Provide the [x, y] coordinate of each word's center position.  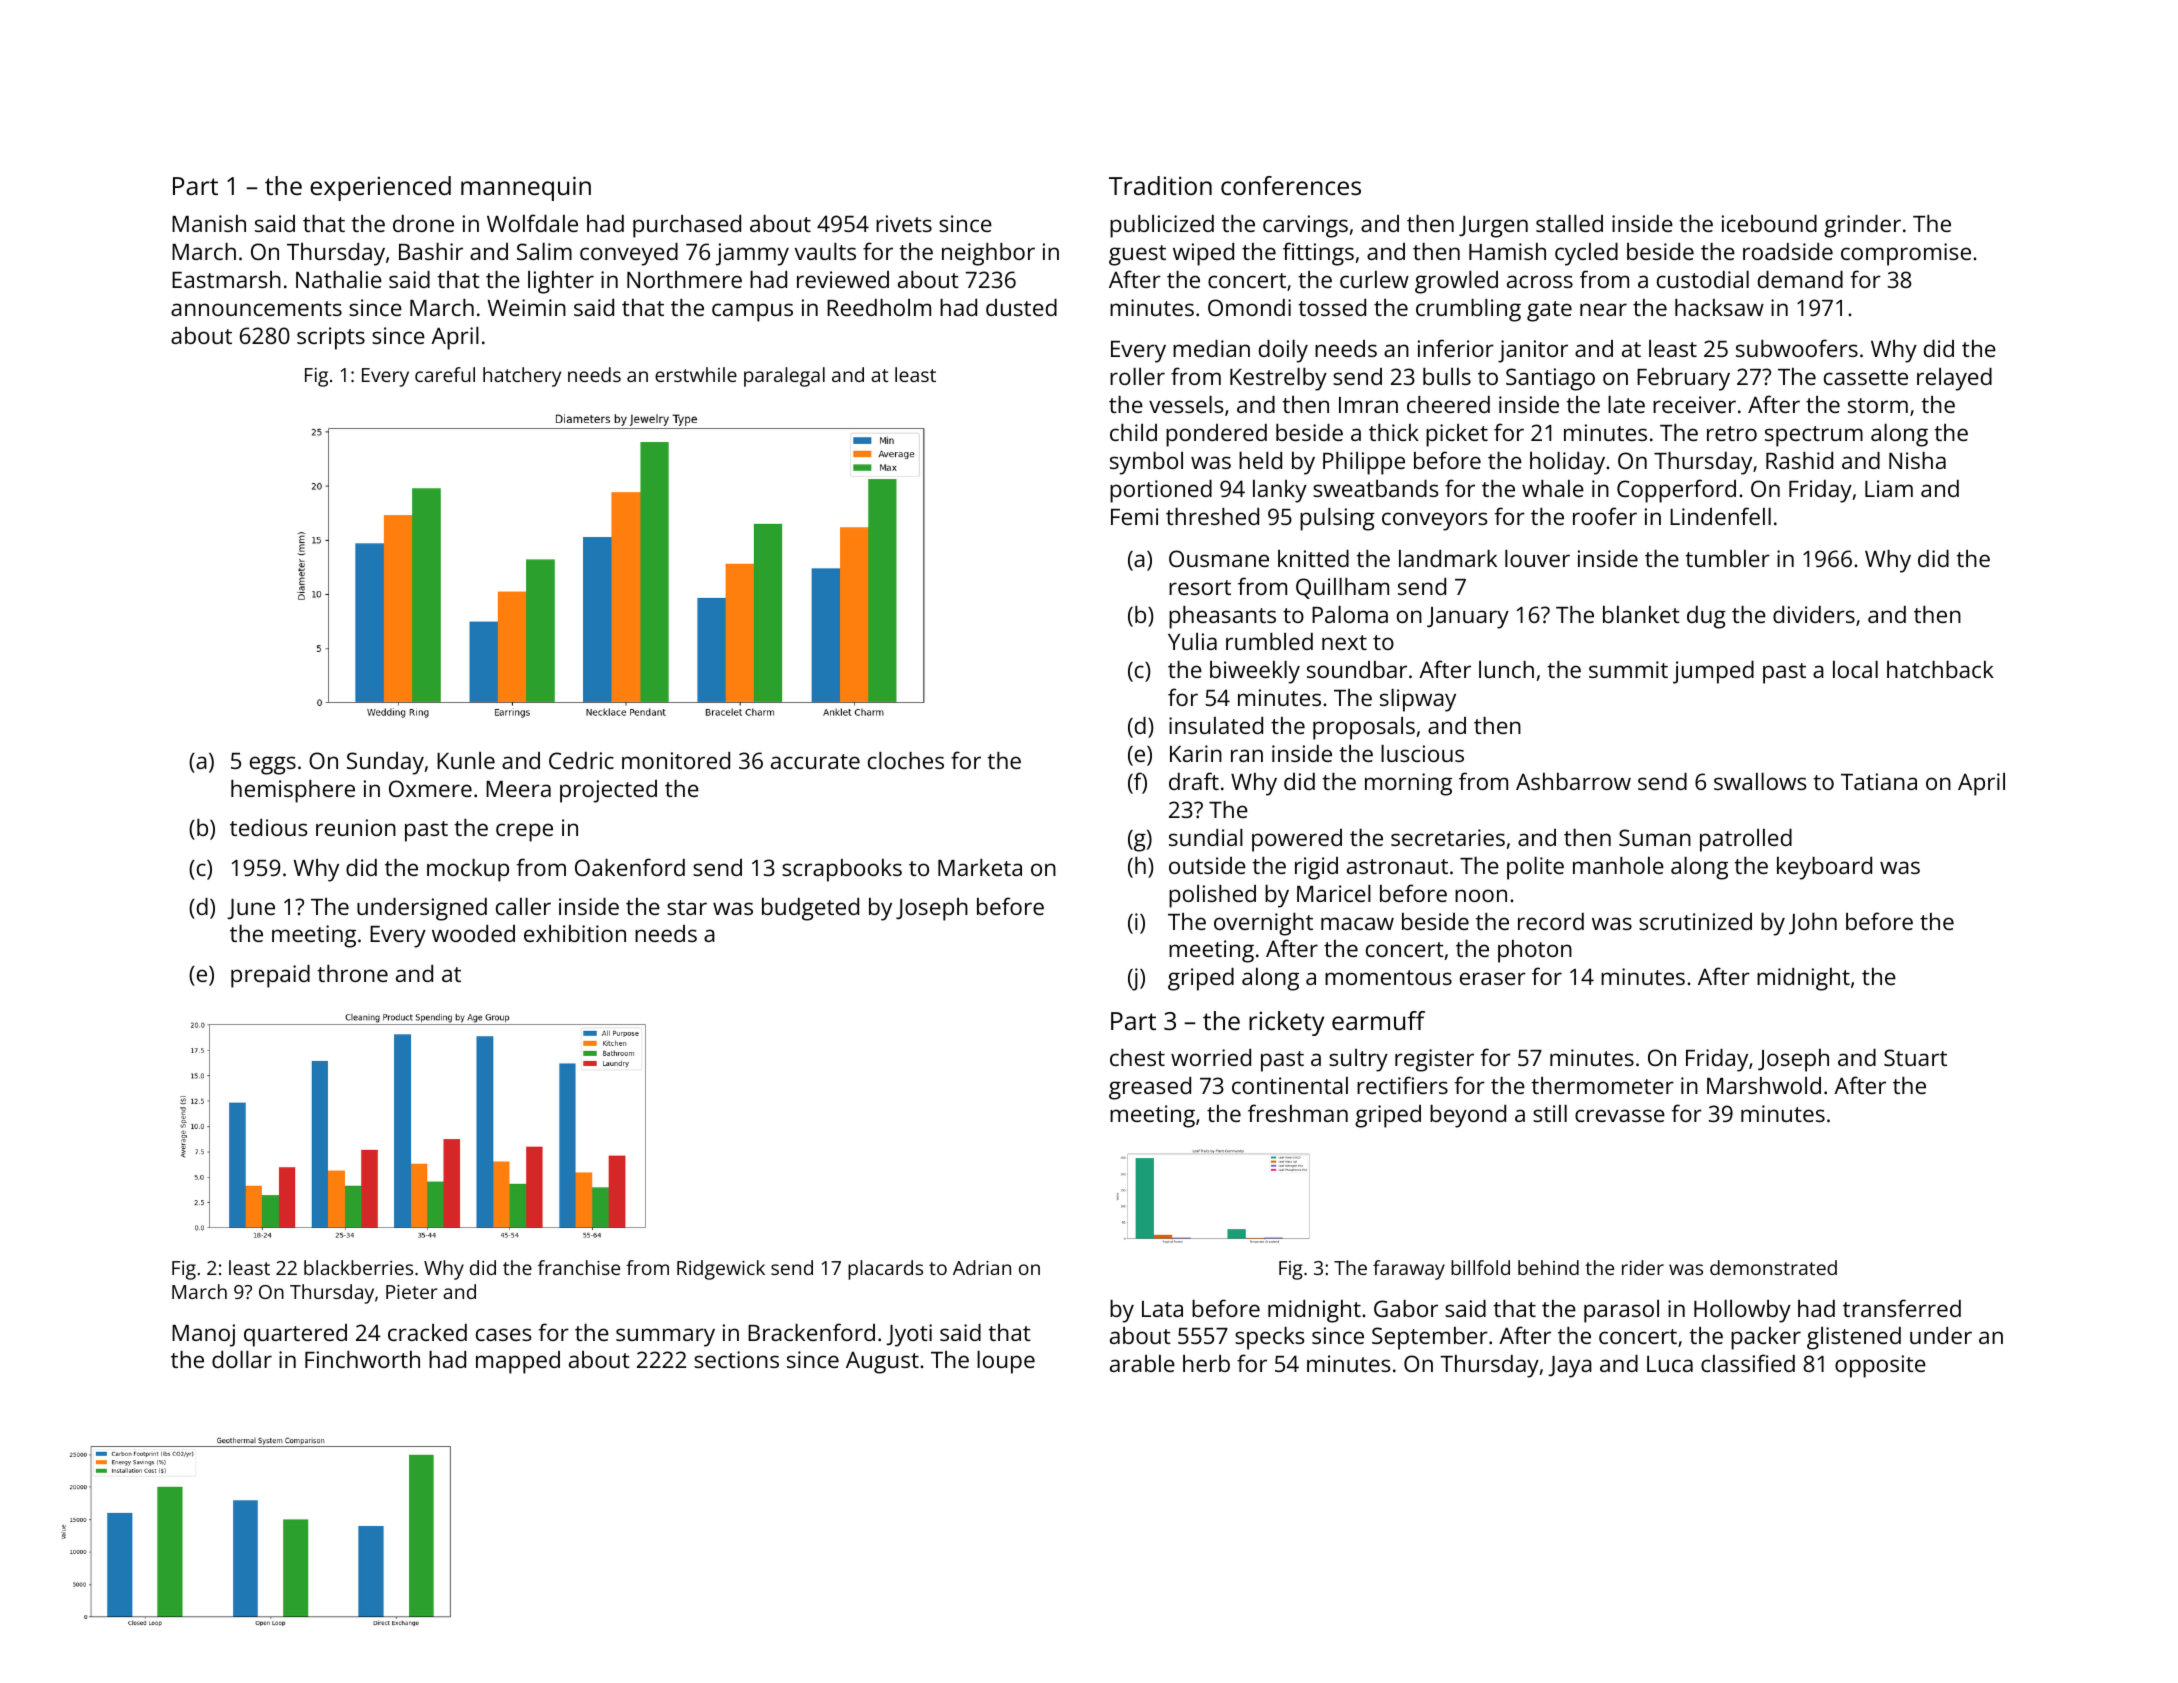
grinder [1862, 226]
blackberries [358, 1267]
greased [1150, 1088]
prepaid [270, 976]
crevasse [1620, 1115]
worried [1211, 1057]
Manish [209, 223]
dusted [1021, 307]
